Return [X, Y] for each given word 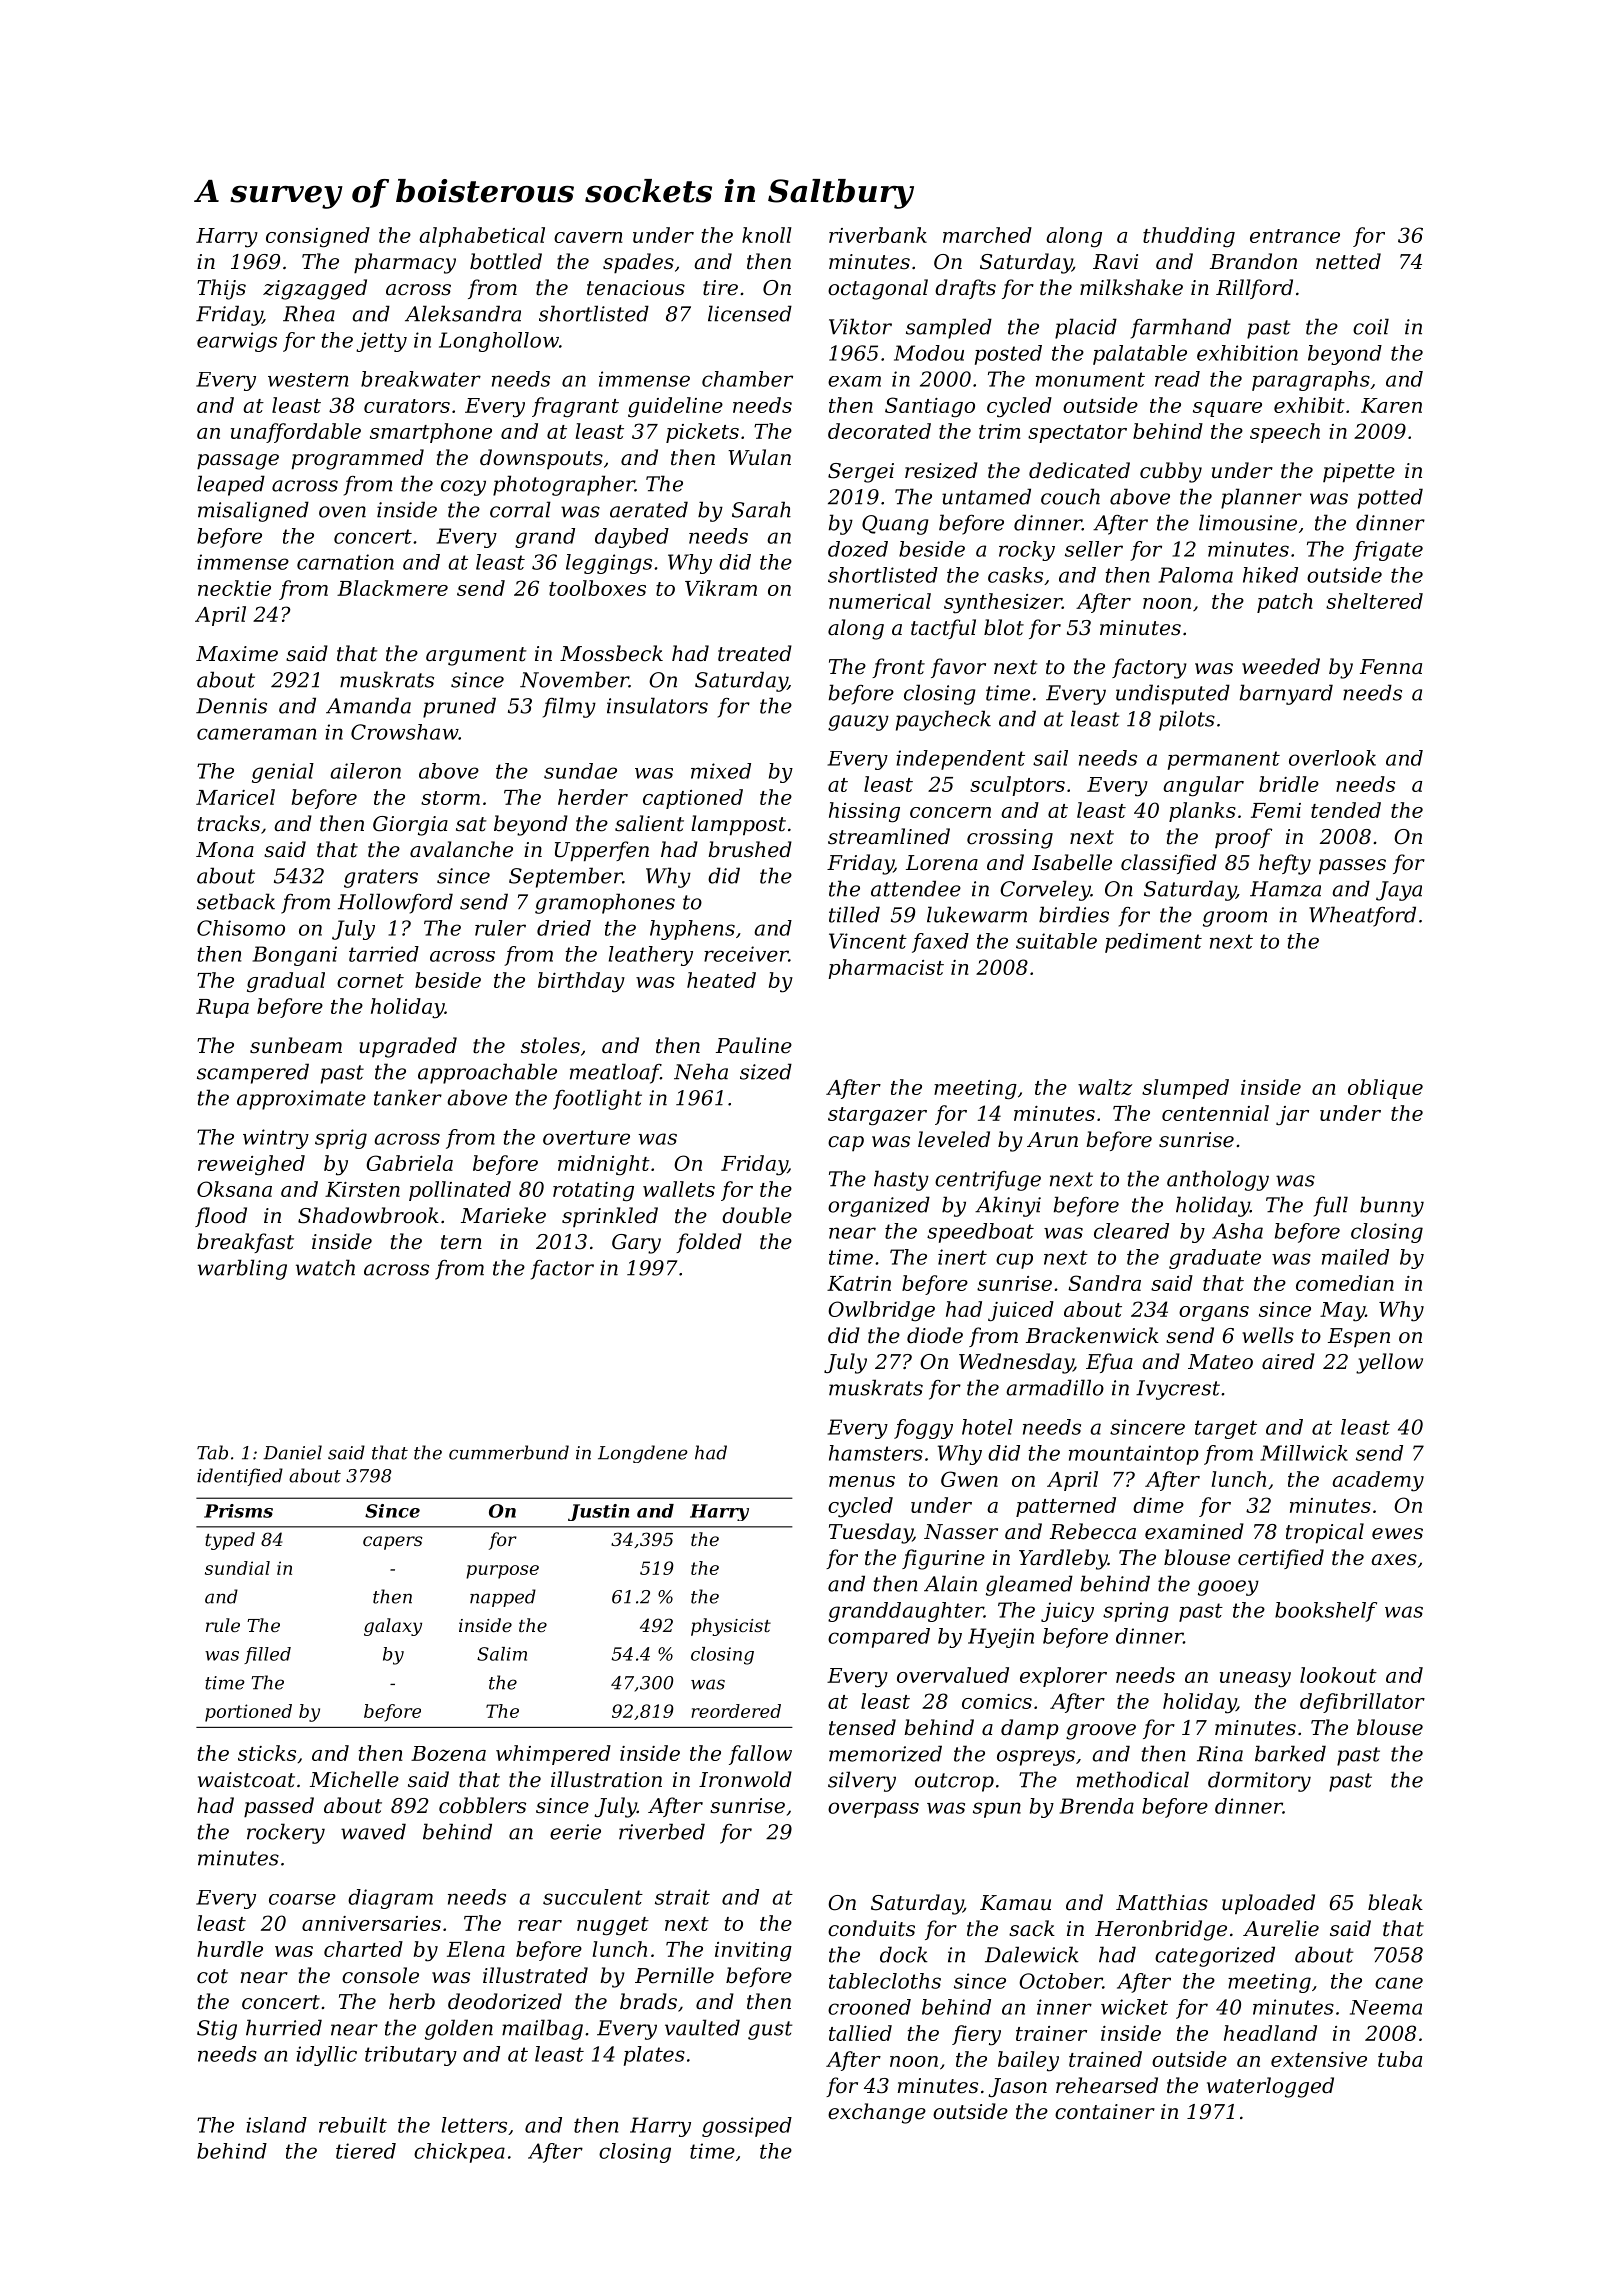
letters [474, 2125]
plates [654, 2056]
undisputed [1173, 694]
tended [1346, 810]
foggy [923, 1429]
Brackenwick [1092, 1335]
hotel [987, 1427]
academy [1378, 1481]
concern [950, 812]
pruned [459, 707]
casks [1015, 575]
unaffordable [296, 433]
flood [221, 1217]
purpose [502, 1572]
